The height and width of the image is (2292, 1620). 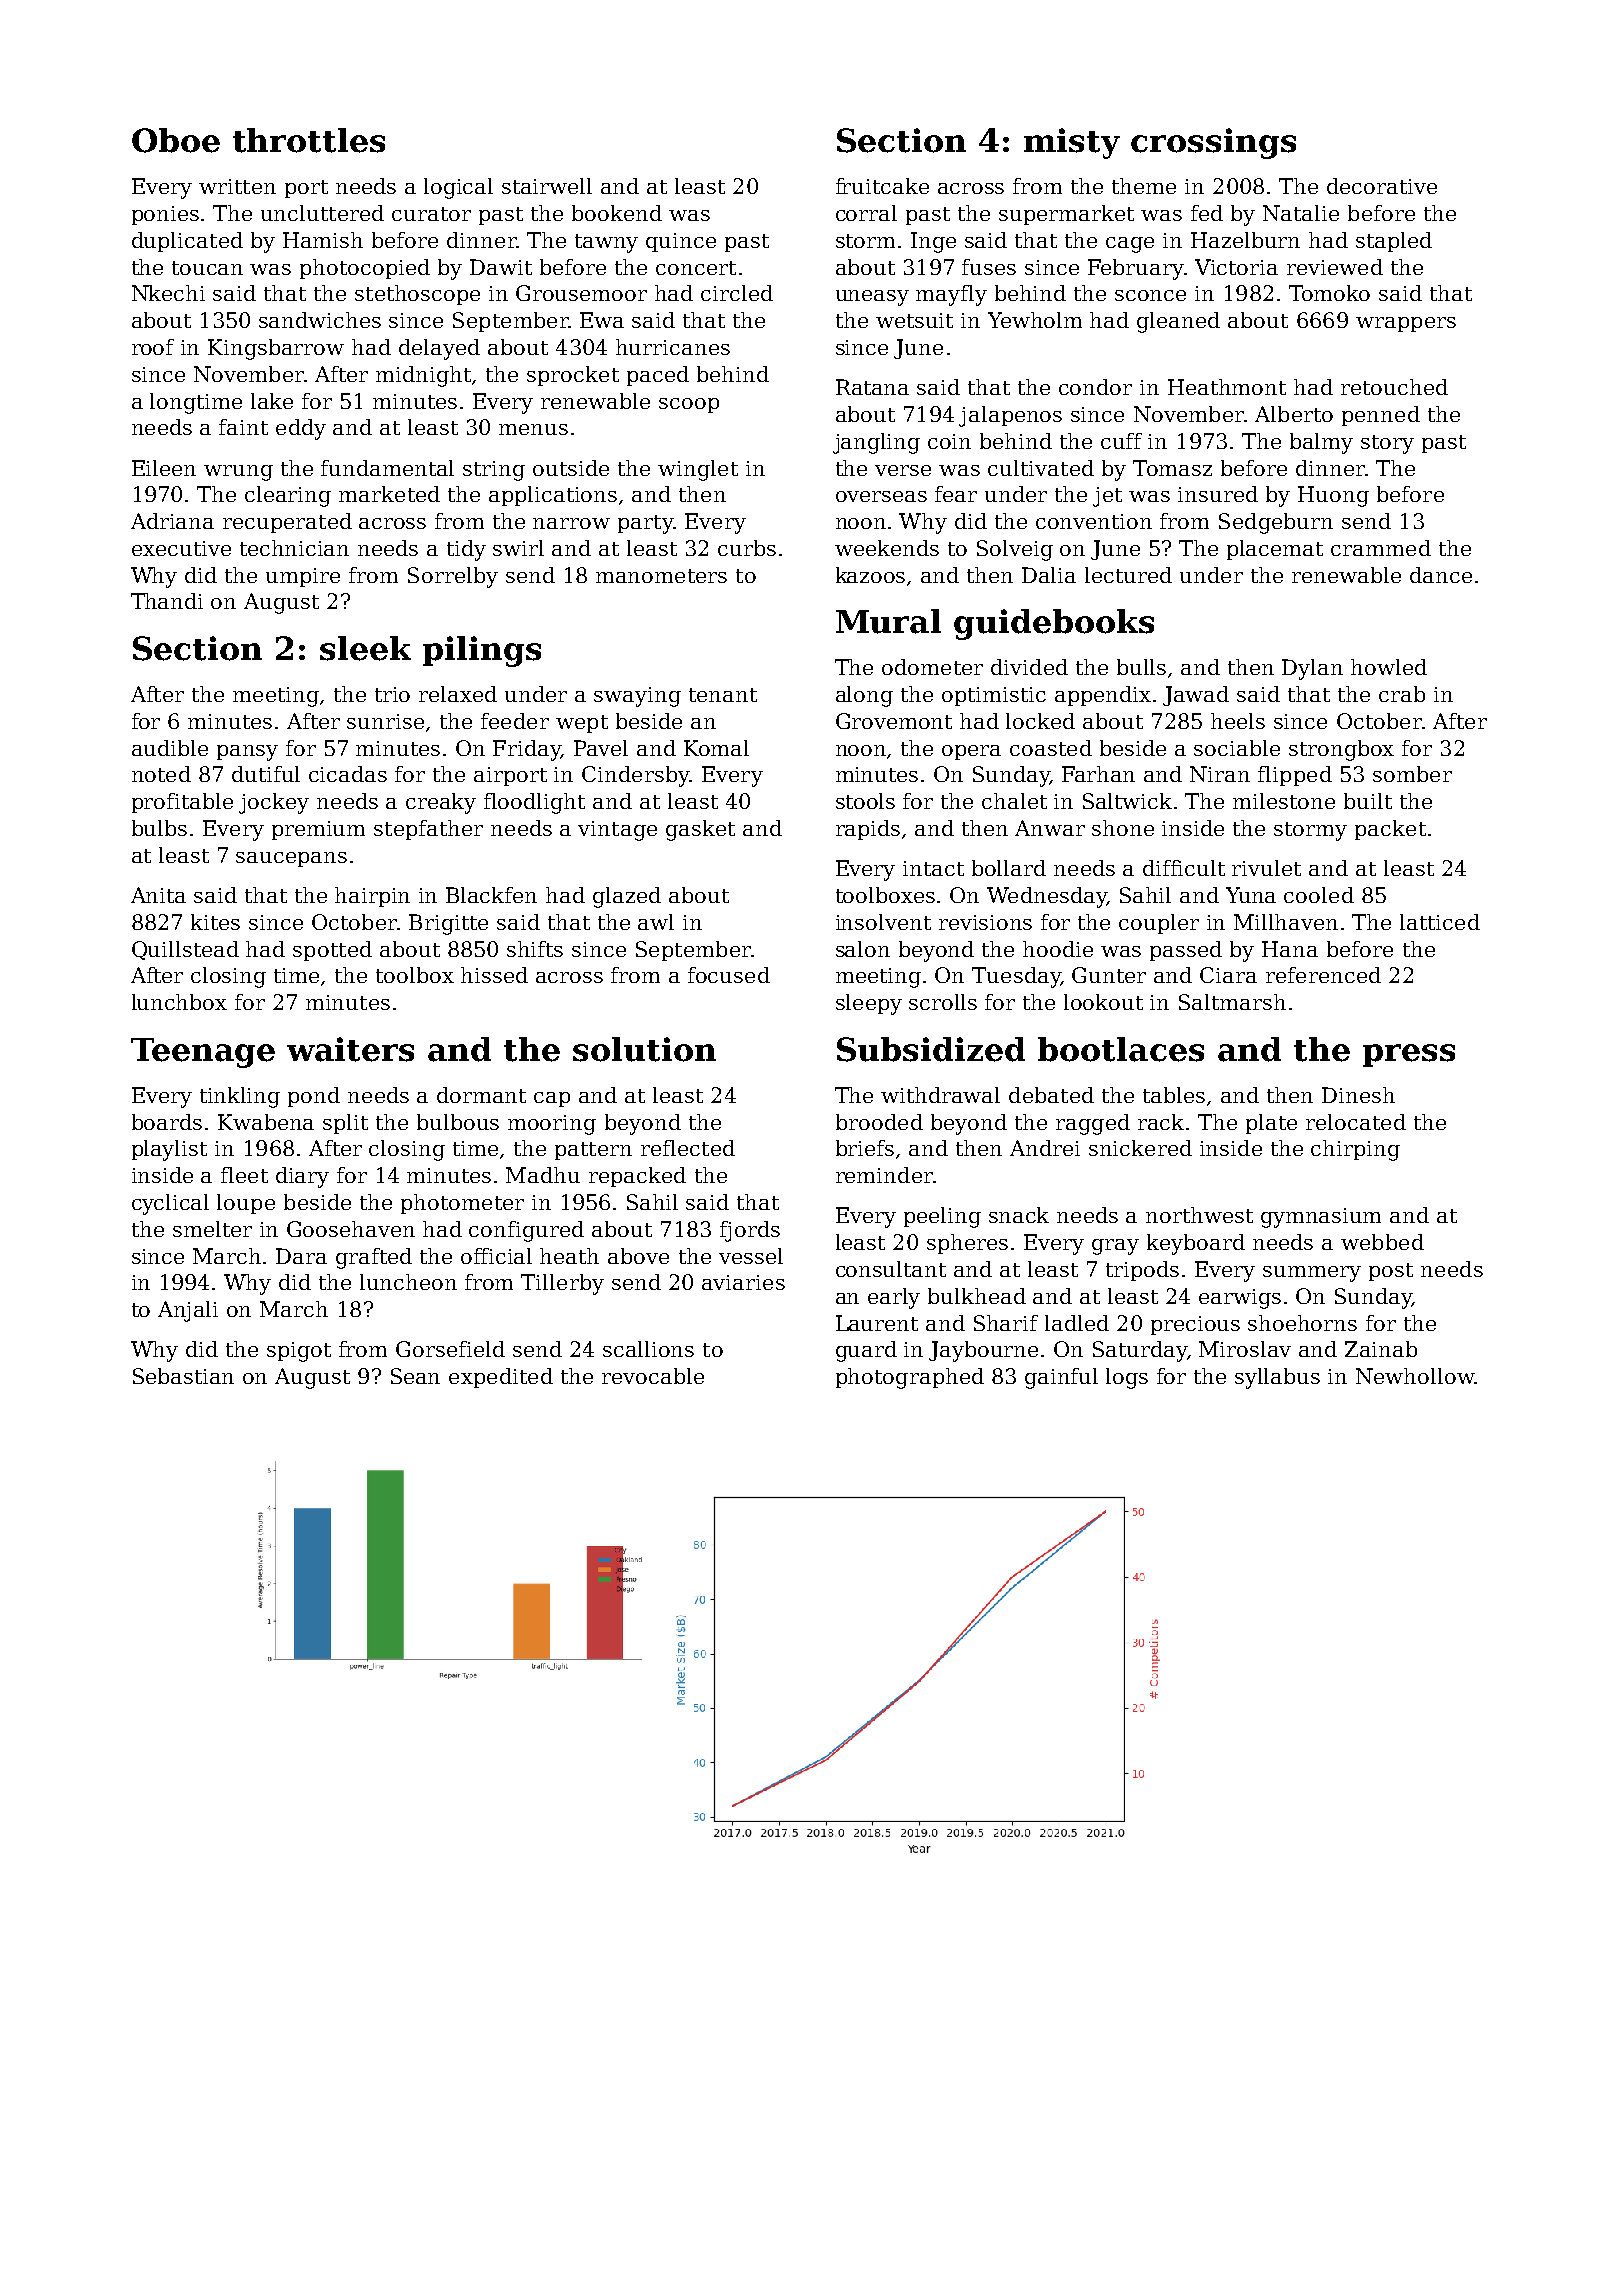 I want to click on spigot, so click(x=299, y=1352).
